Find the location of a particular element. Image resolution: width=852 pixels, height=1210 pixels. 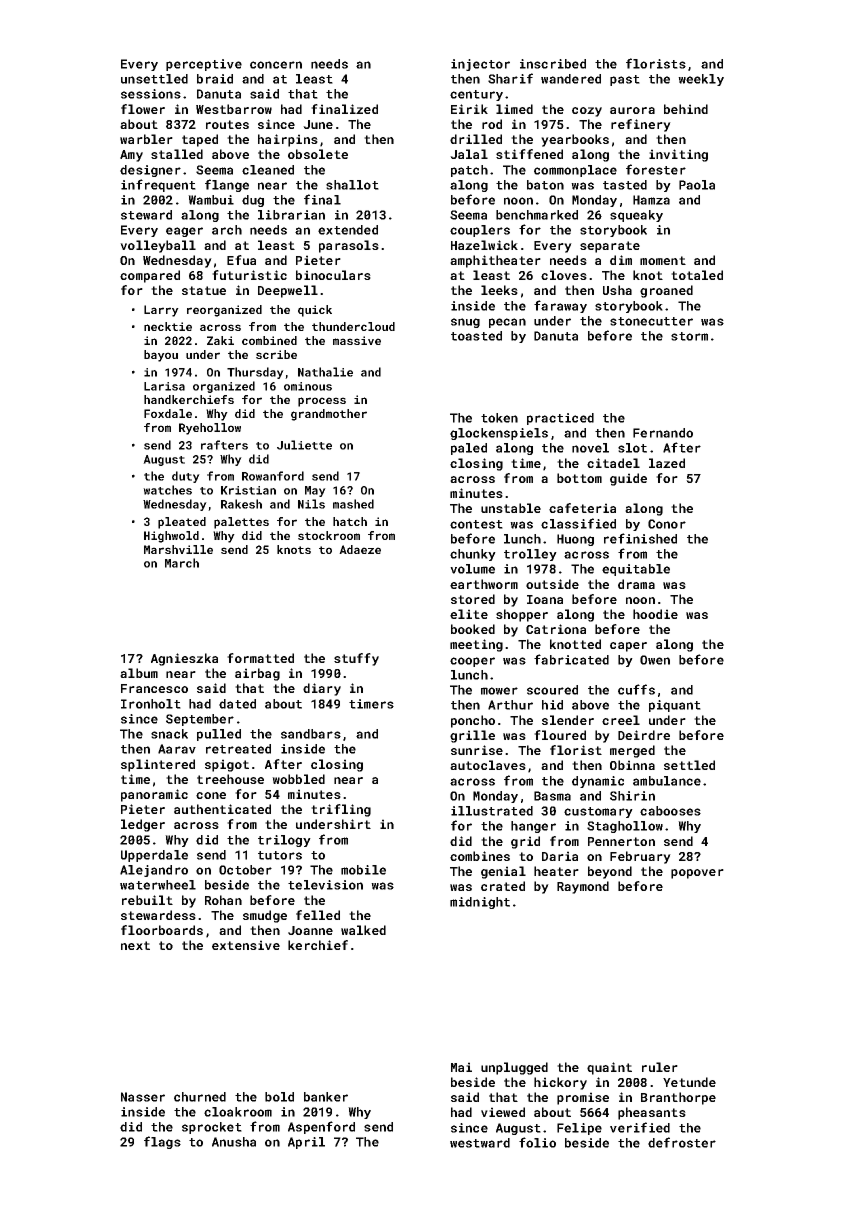

sandbars is located at coordinates (311, 734).
